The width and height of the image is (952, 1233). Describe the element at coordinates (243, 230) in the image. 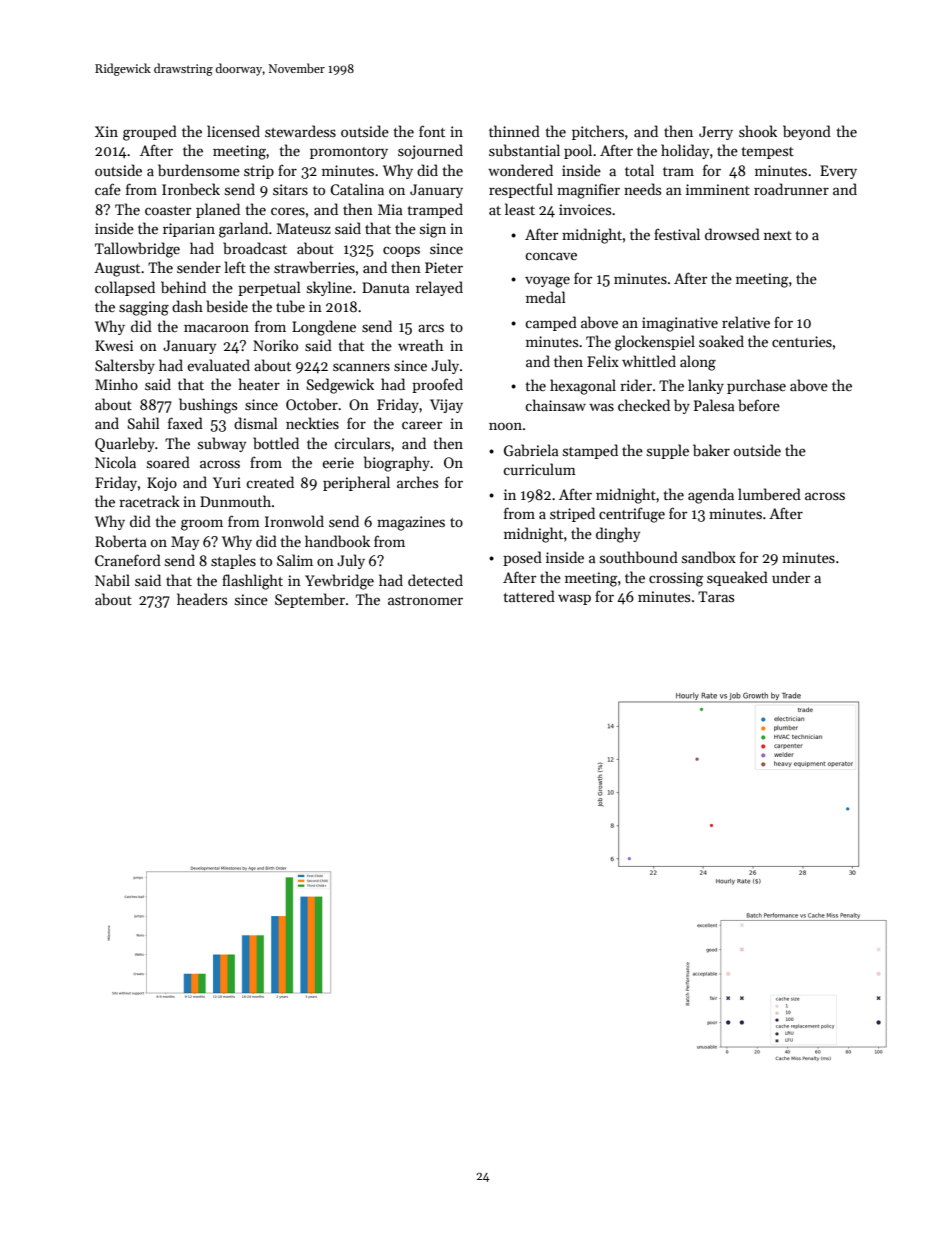

I see `garland` at that location.
